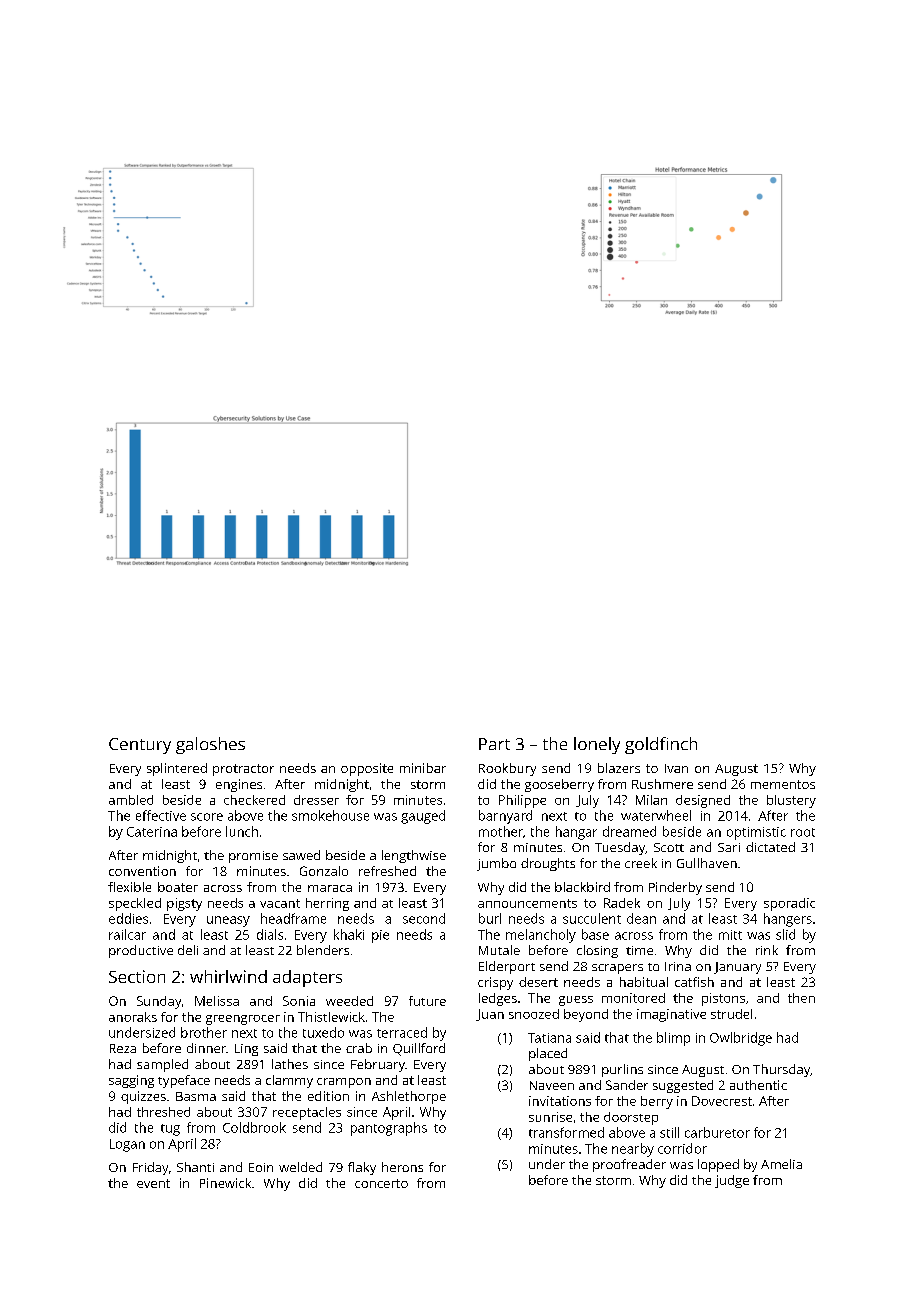 Image resolution: width=924 pixels, height=1308 pixels. What do you see at coordinates (131, 800) in the screenshot?
I see `ambled` at bounding box center [131, 800].
